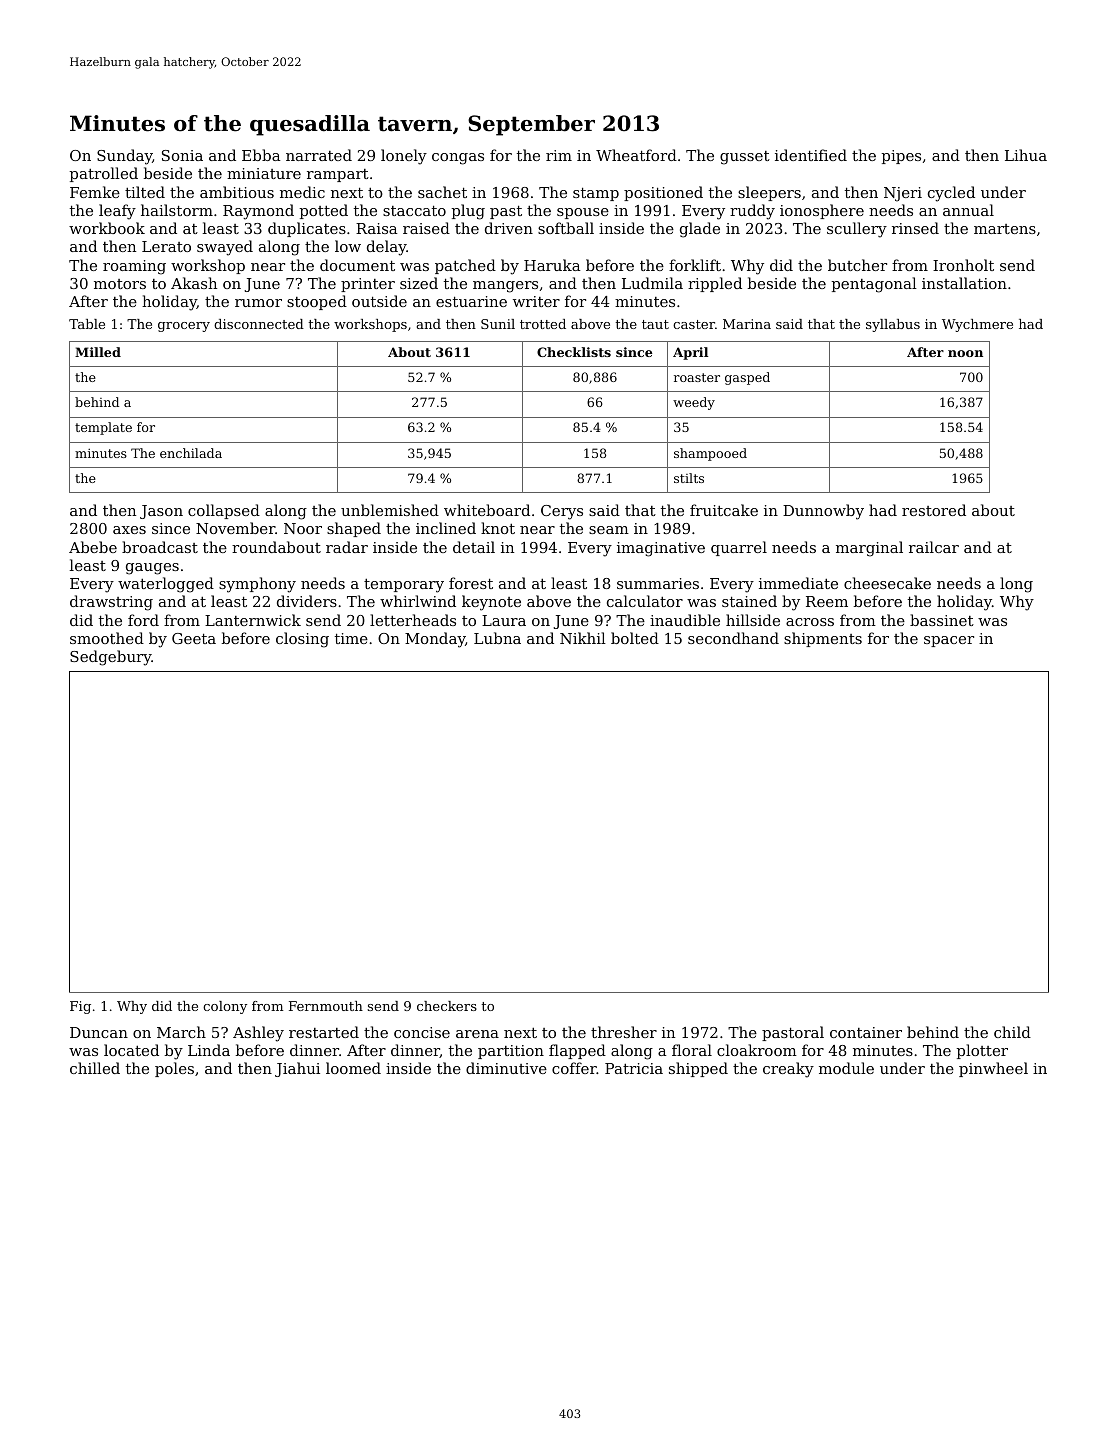 The width and height of the screenshot is (1118, 1447). I want to click on secondhand, so click(733, 638).
